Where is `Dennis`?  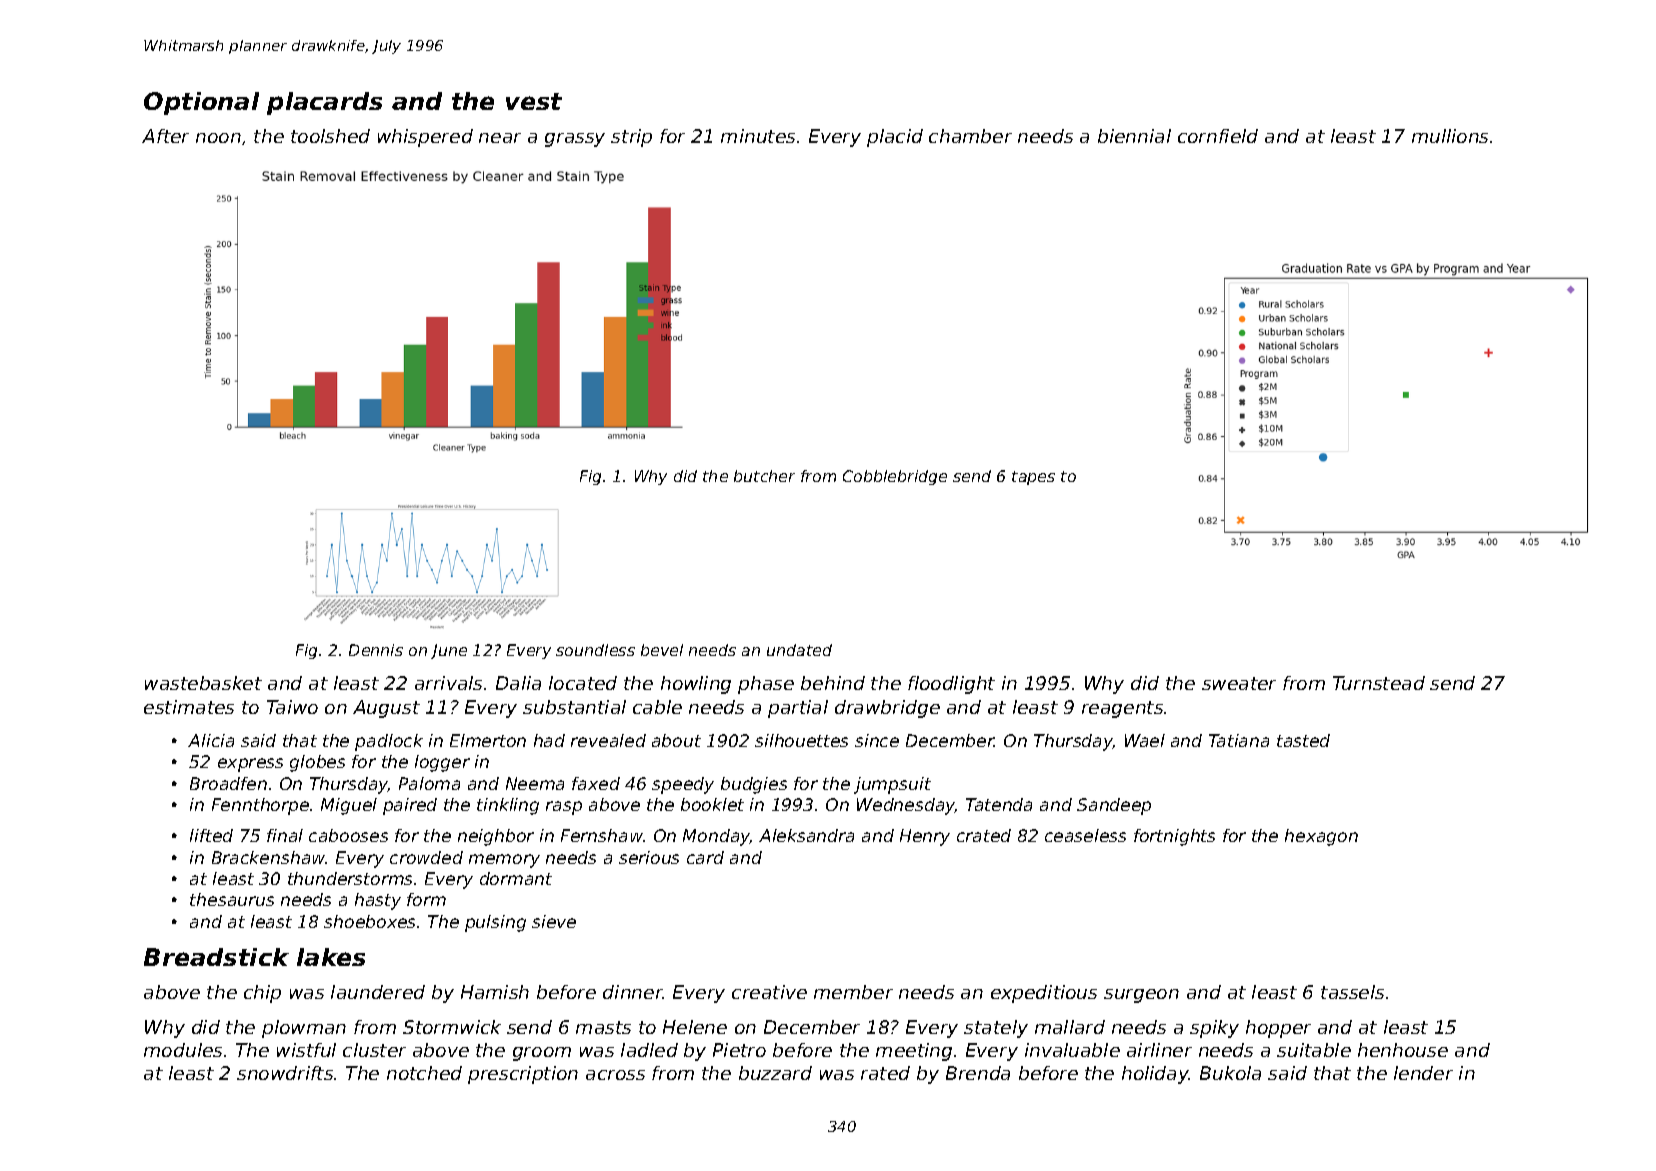 Dennis is located at coordinates (376, 650).
